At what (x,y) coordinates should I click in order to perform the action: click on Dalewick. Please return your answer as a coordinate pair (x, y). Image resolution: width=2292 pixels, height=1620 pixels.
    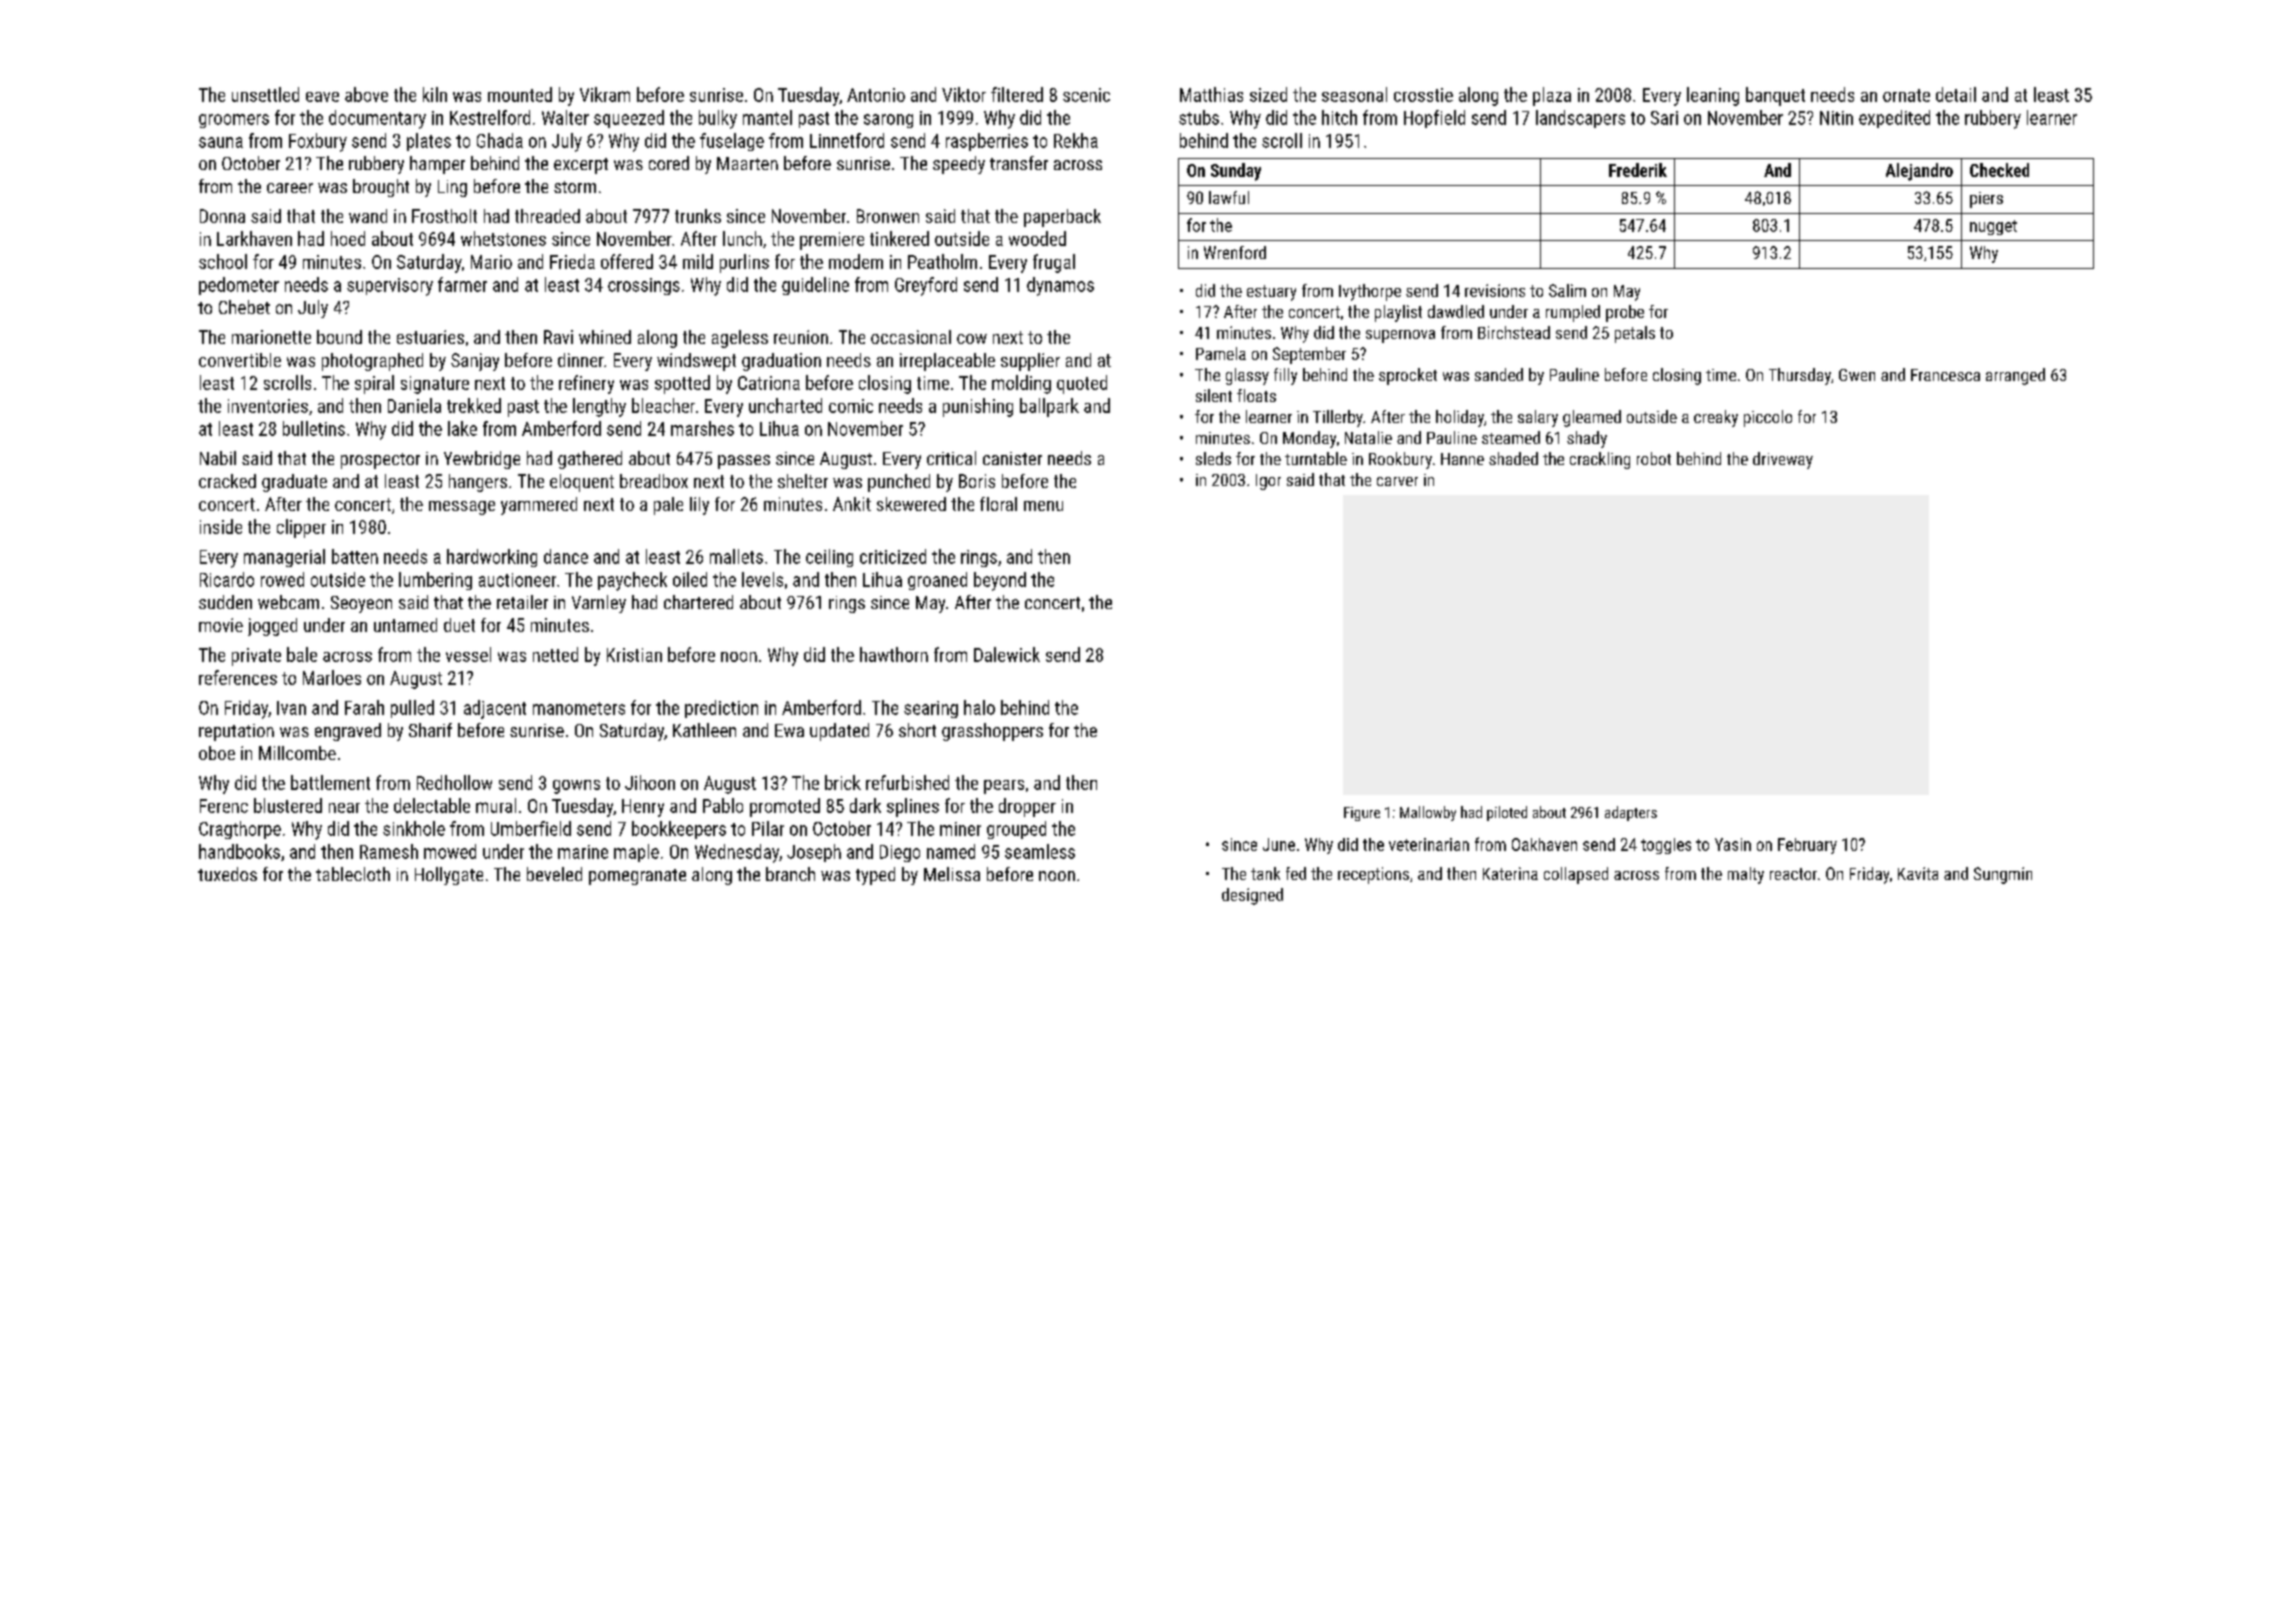
    Looking at the image, I should click on (1007, 654).
